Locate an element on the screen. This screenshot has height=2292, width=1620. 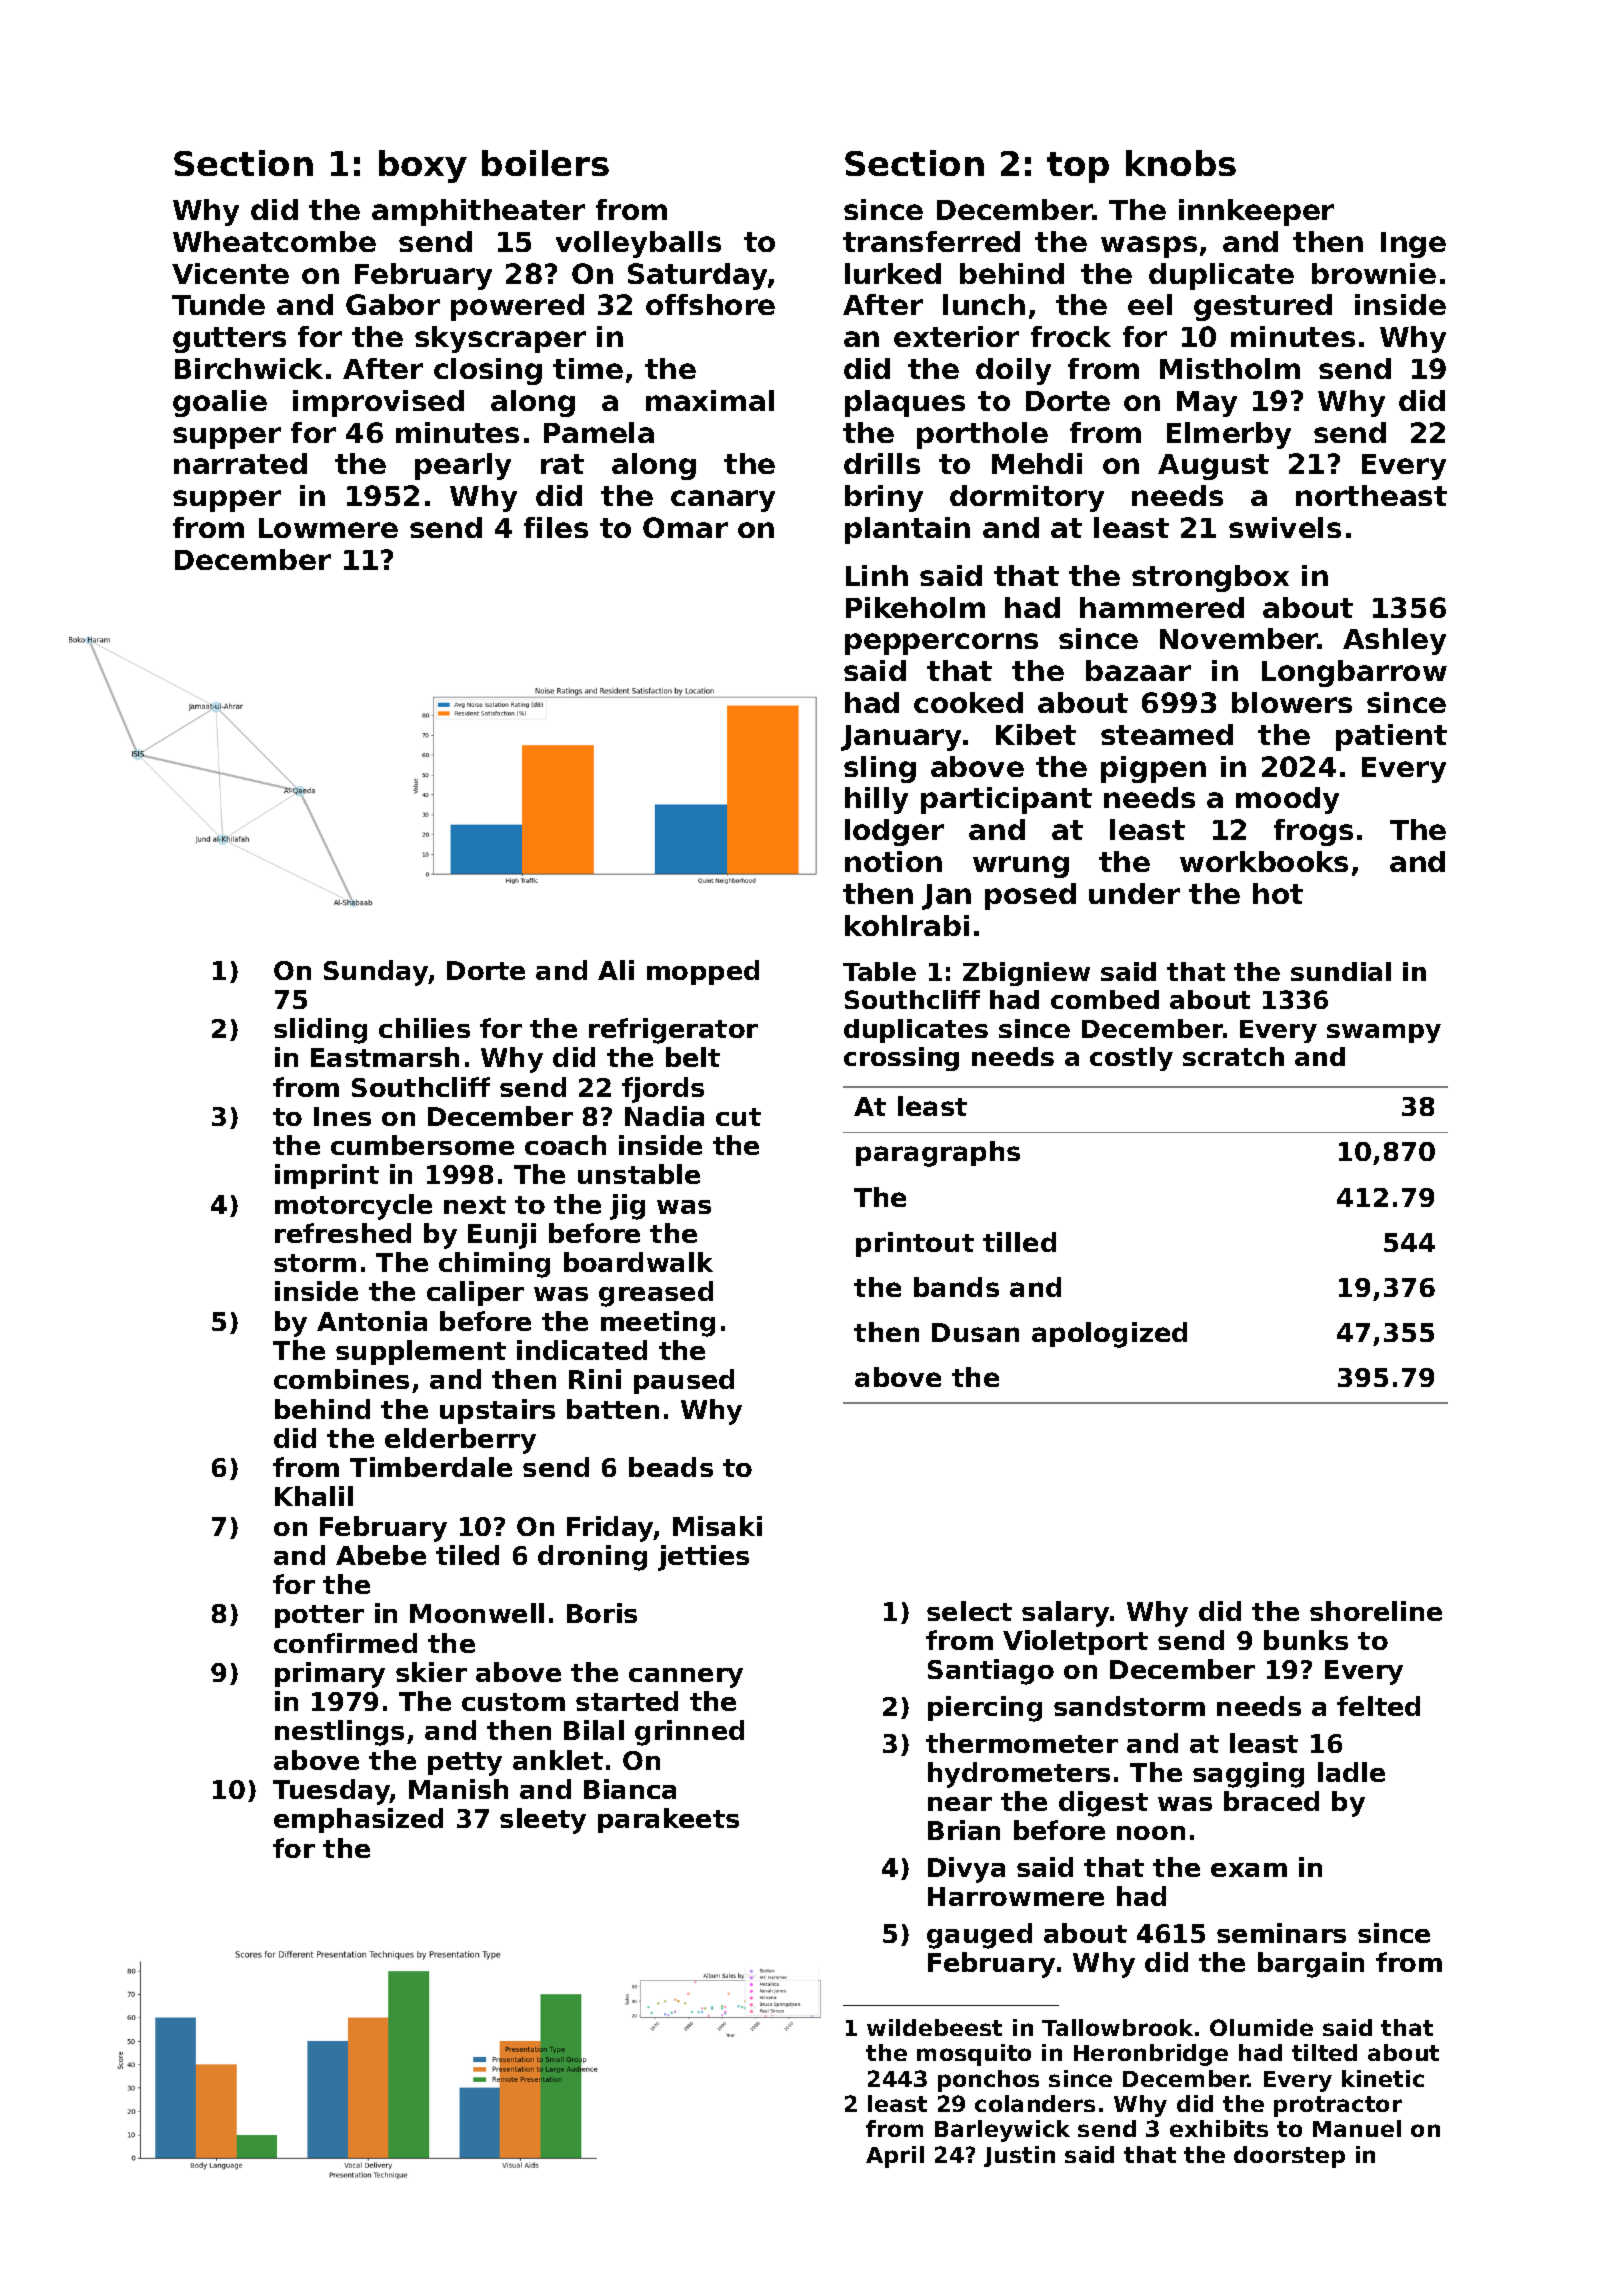
knobs is located at coordinates (1181, 163).
